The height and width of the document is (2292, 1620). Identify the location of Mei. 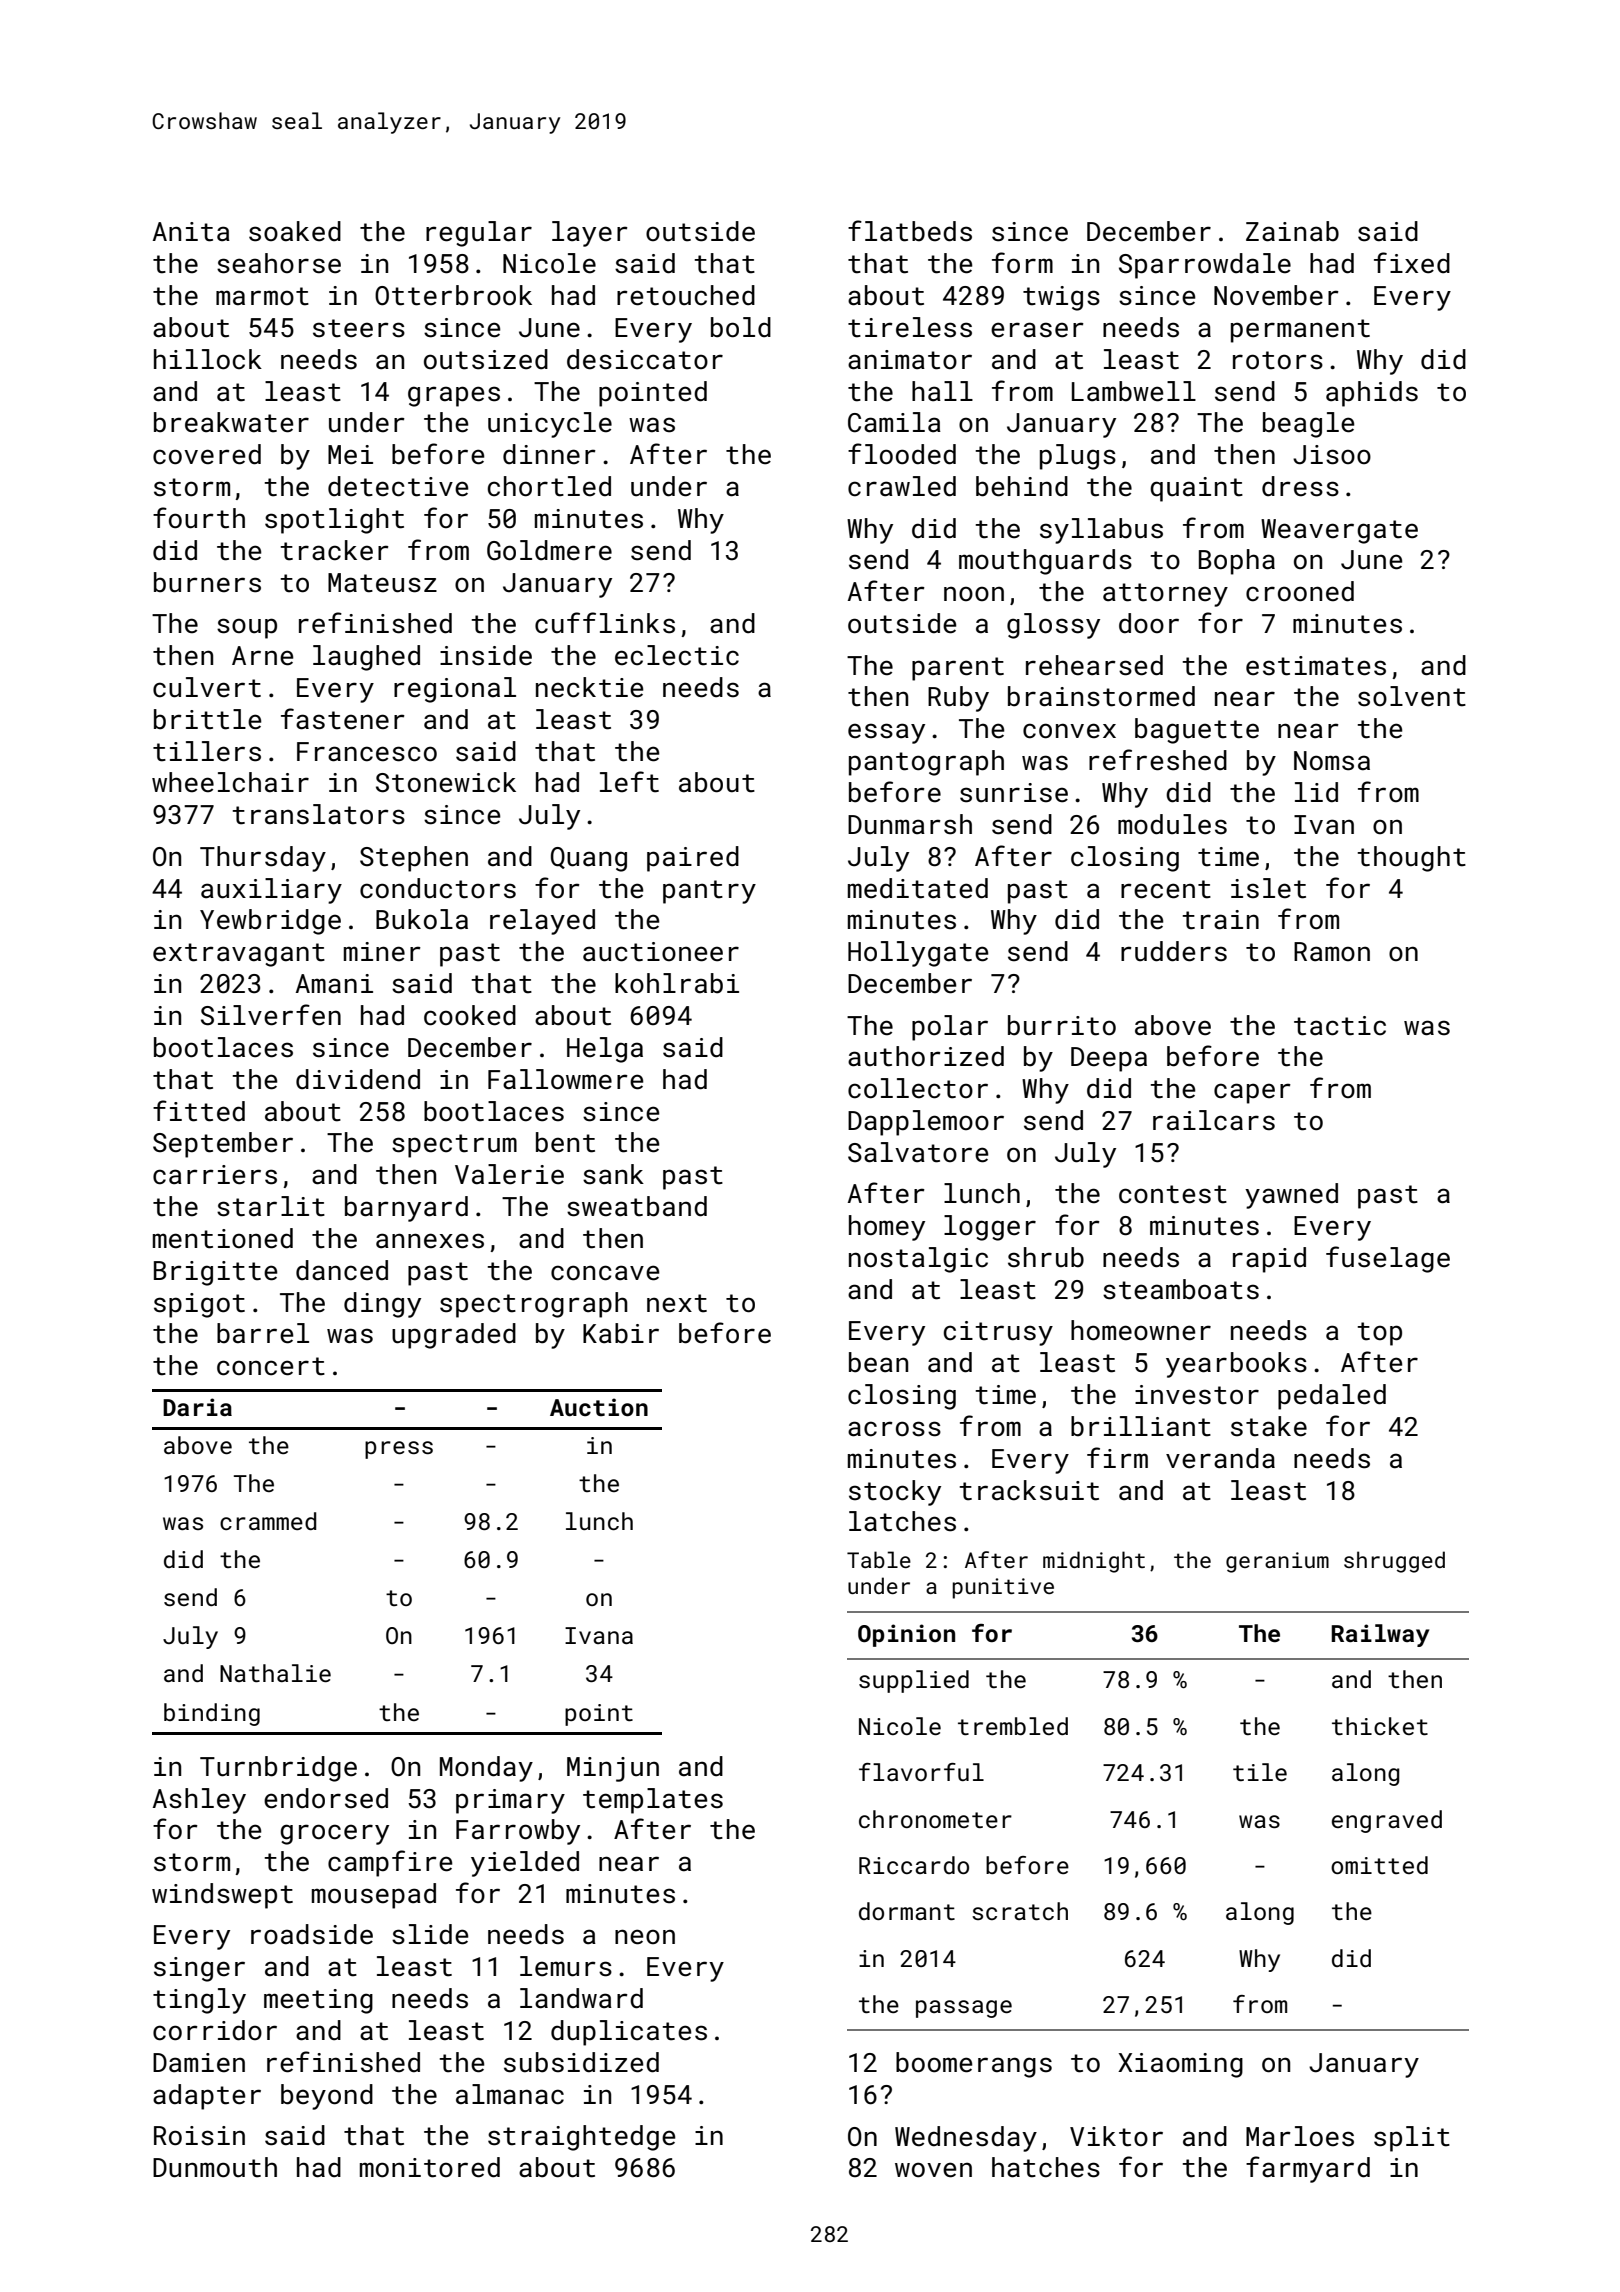
(350, 455).
